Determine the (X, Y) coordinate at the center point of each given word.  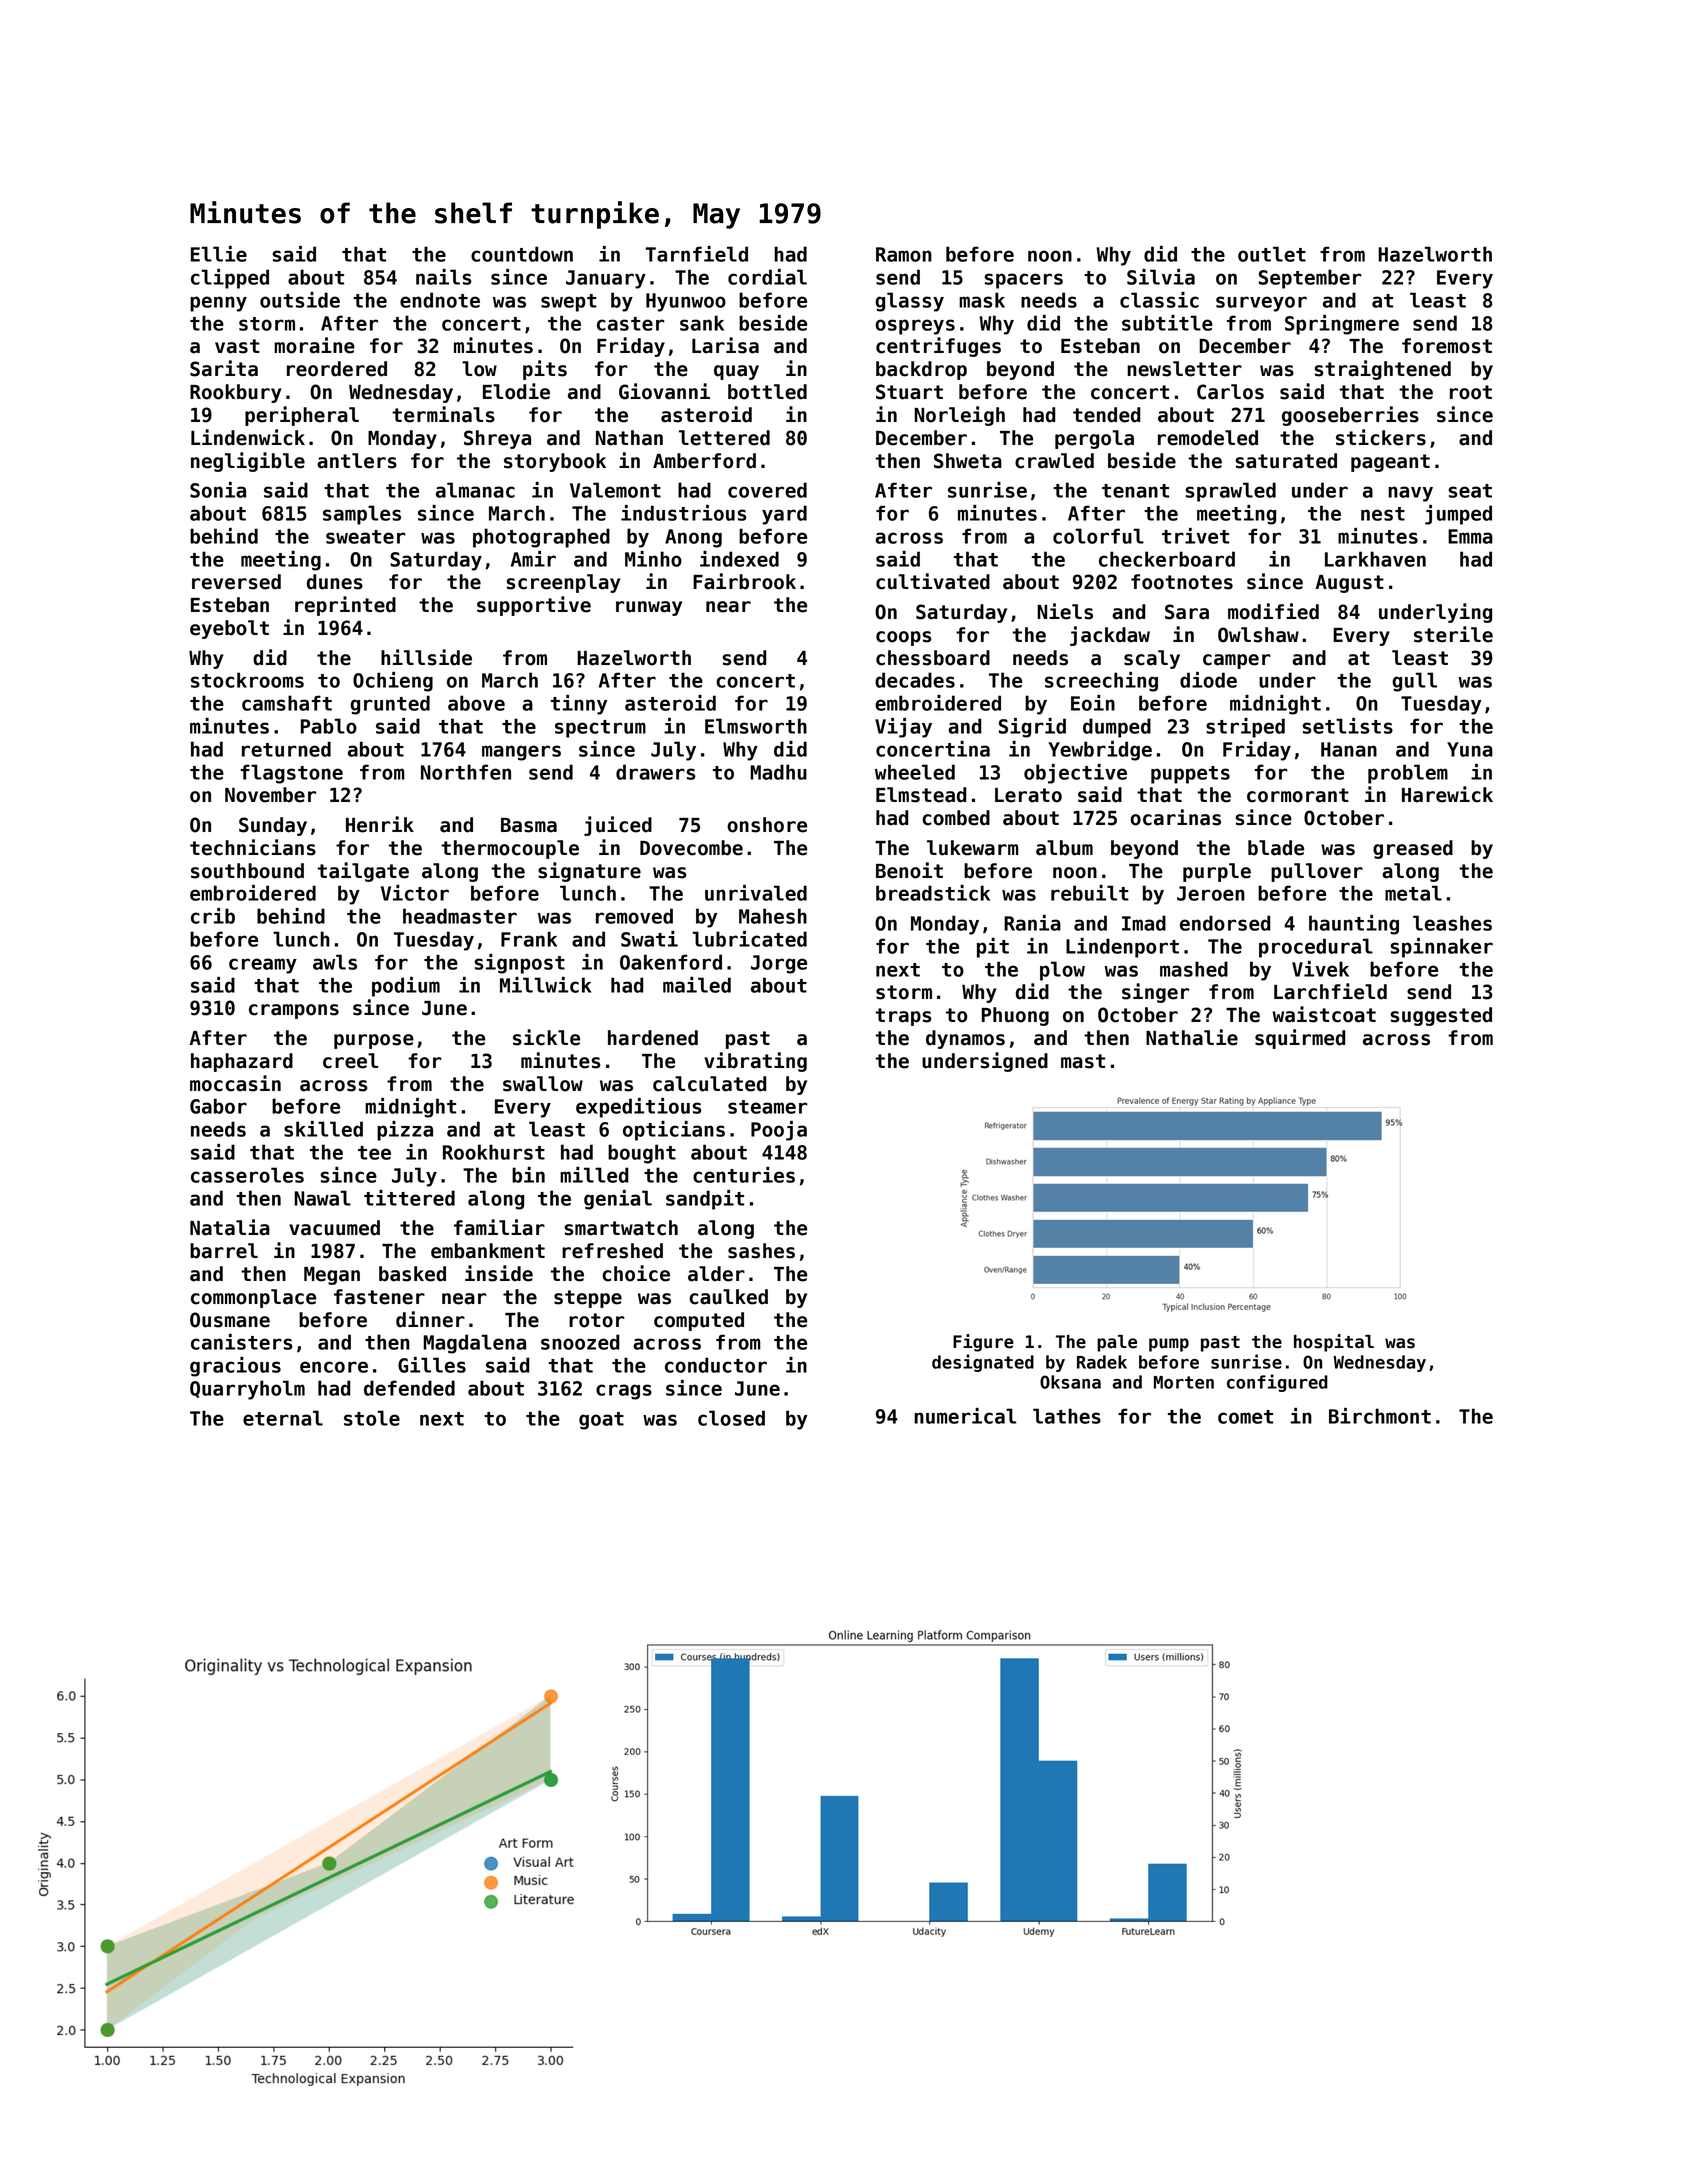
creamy (263, 966)
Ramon (904, 254)
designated (983, 1363)
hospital (1334, 1343)
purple (1217, 872)
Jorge (779, 964)
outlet (1272, 254)
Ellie (219, 254)
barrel (224, 1251)
